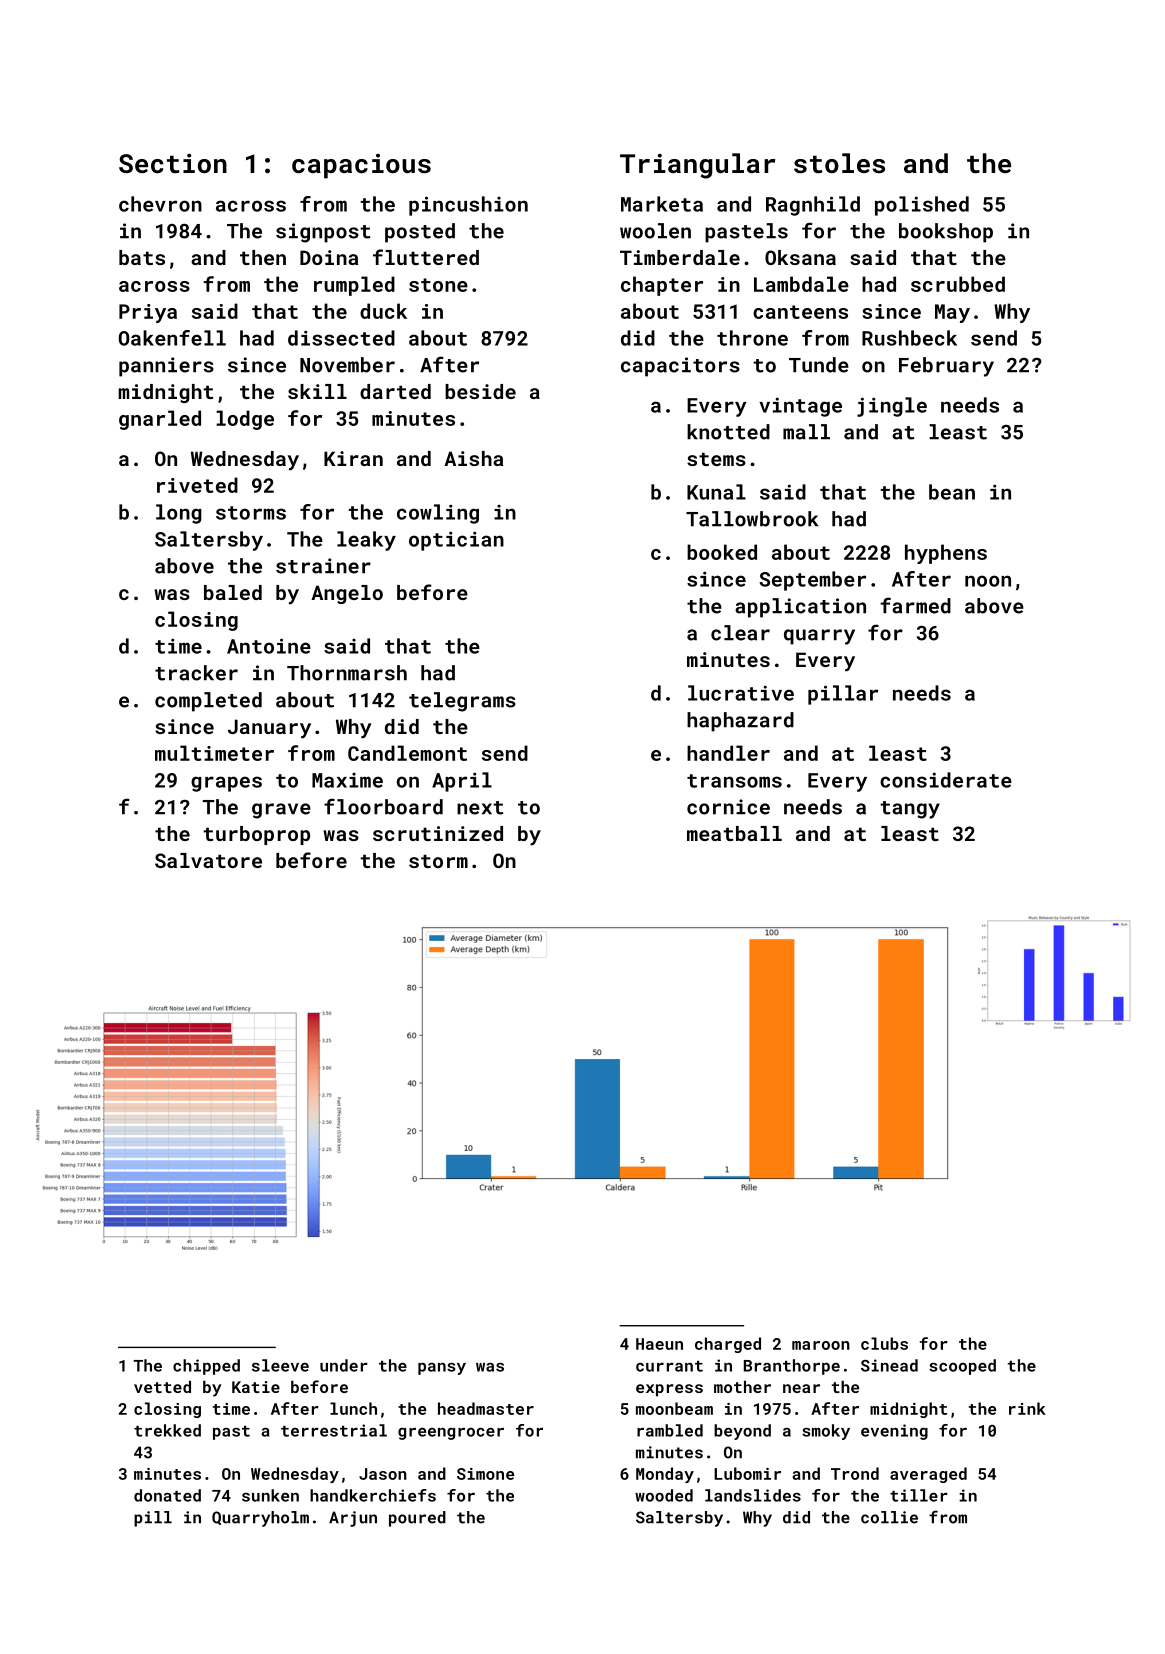 The image size is (1165, 1654). I want to click on scooped, so click(962, 1367).
